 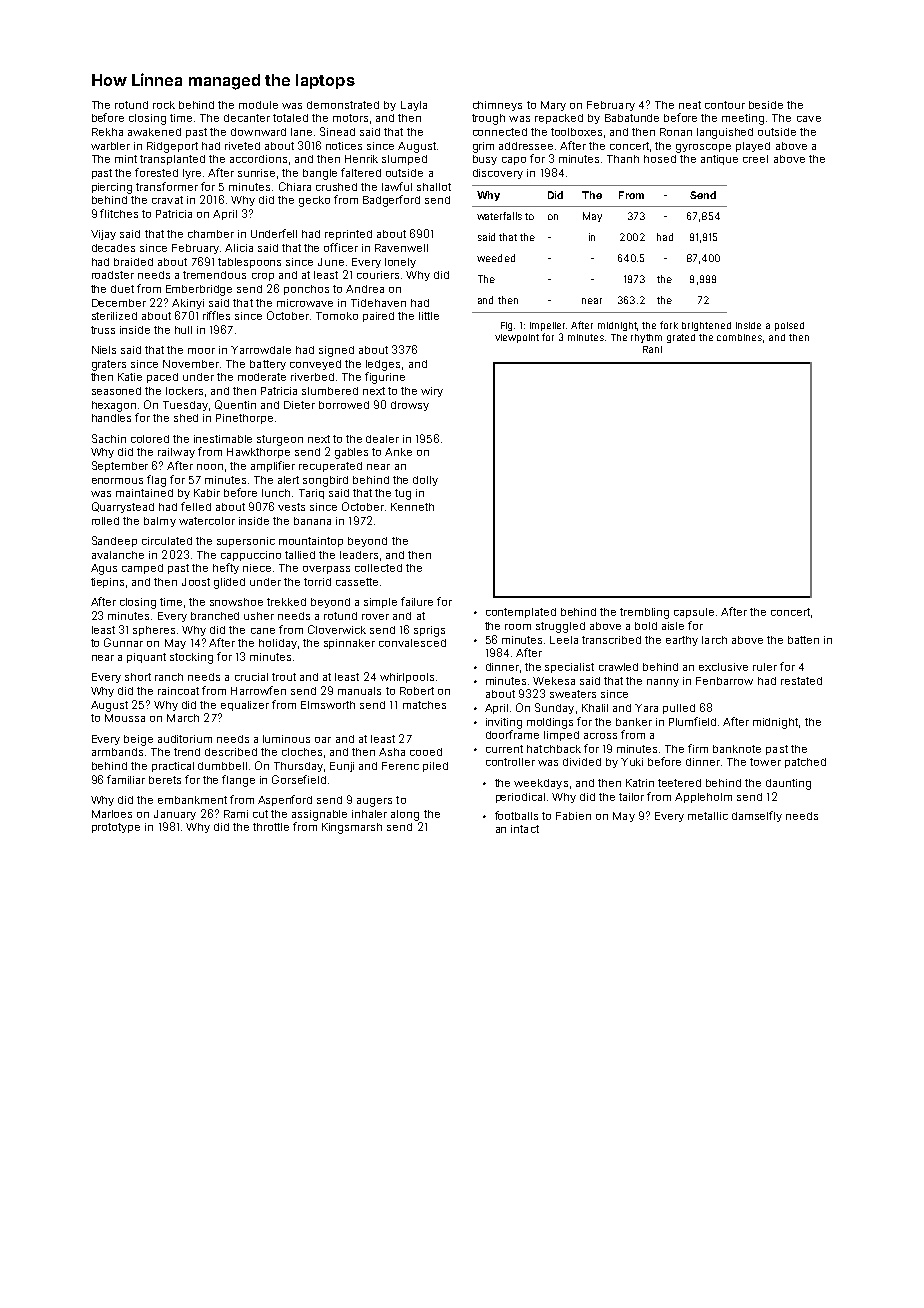 I want to click on Sandeep, so click(x=114, y=541).
